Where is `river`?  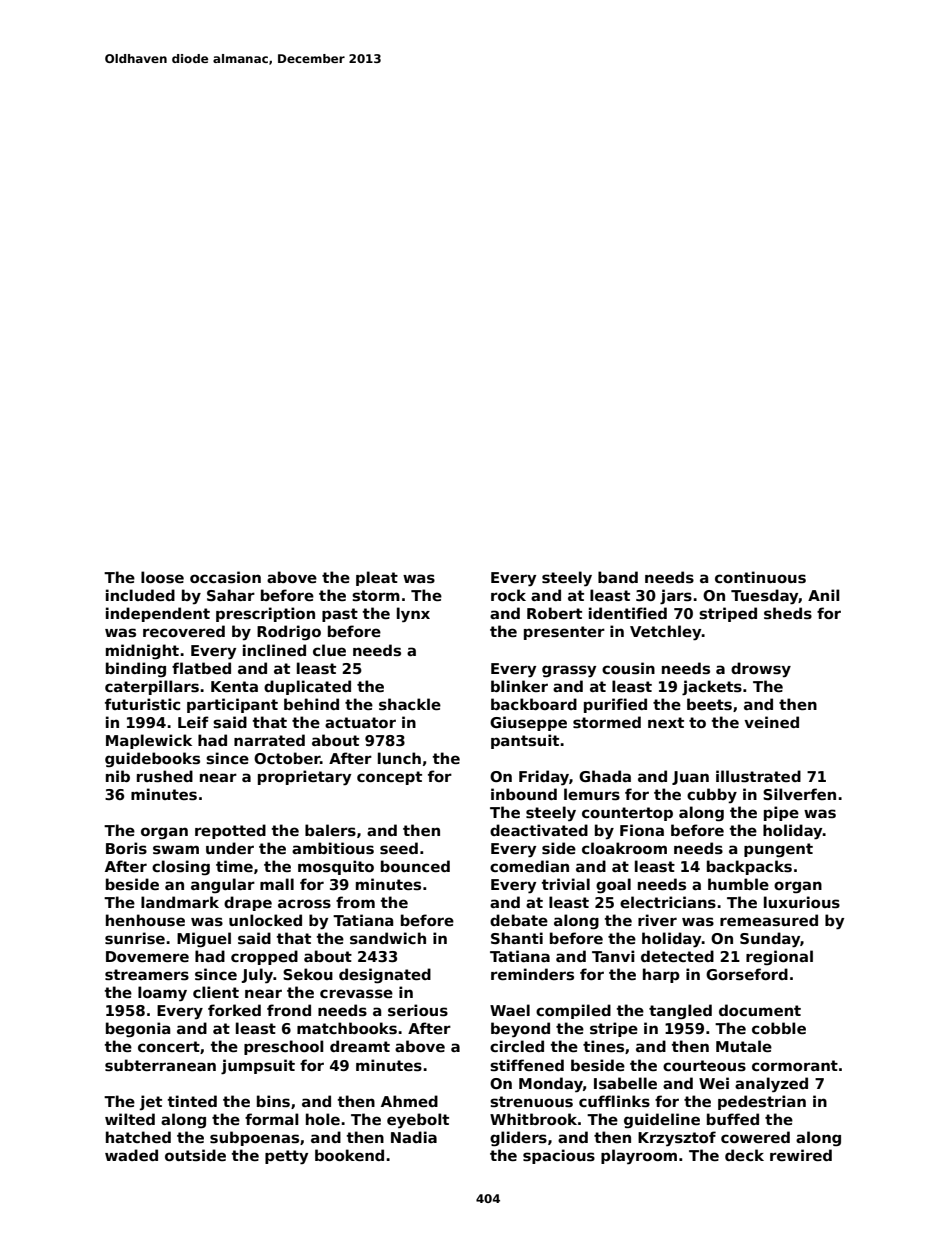 river is located at coordinates (657, 920).
